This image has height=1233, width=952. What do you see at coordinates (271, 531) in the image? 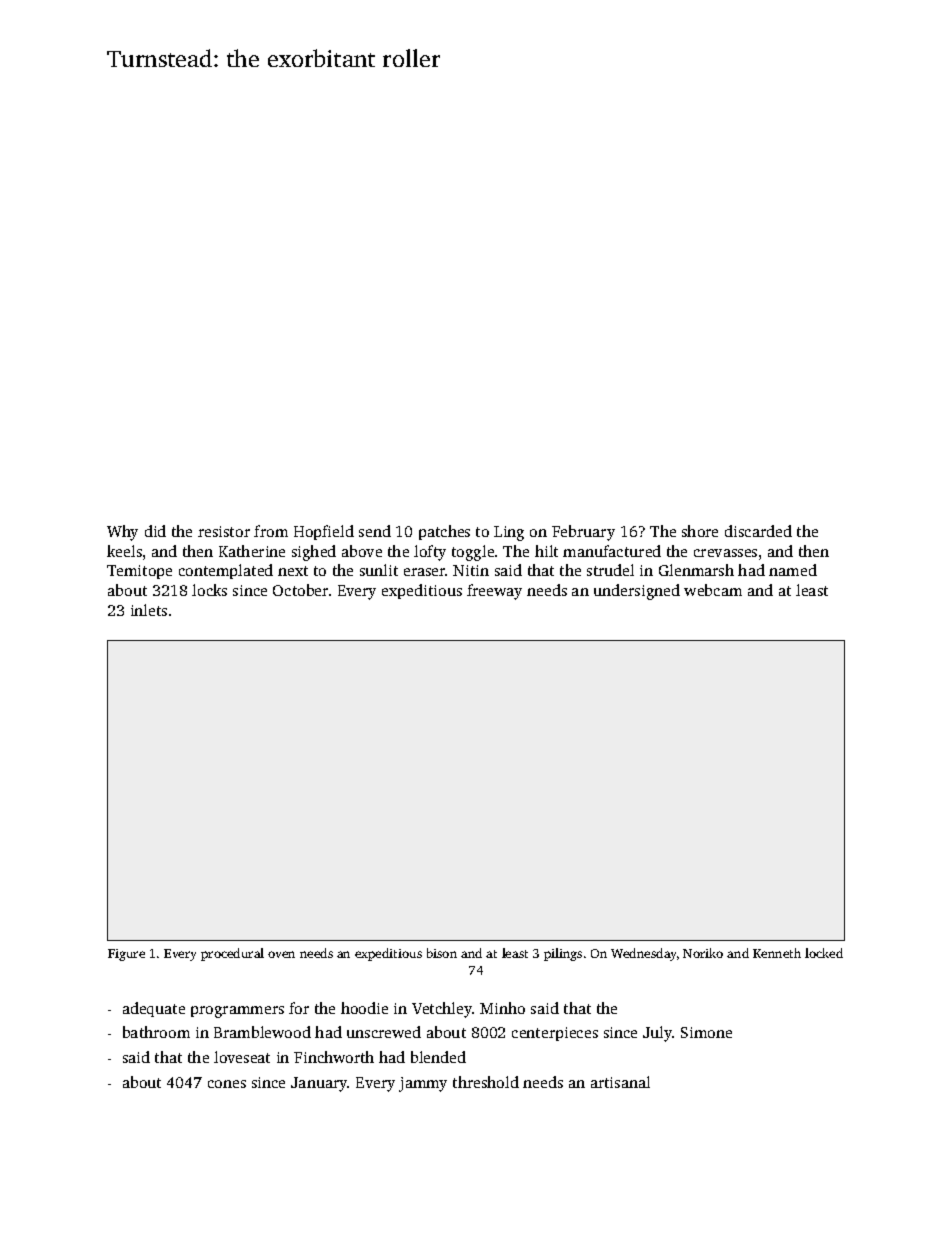
I see `from` at bounding box center [271, 531].
